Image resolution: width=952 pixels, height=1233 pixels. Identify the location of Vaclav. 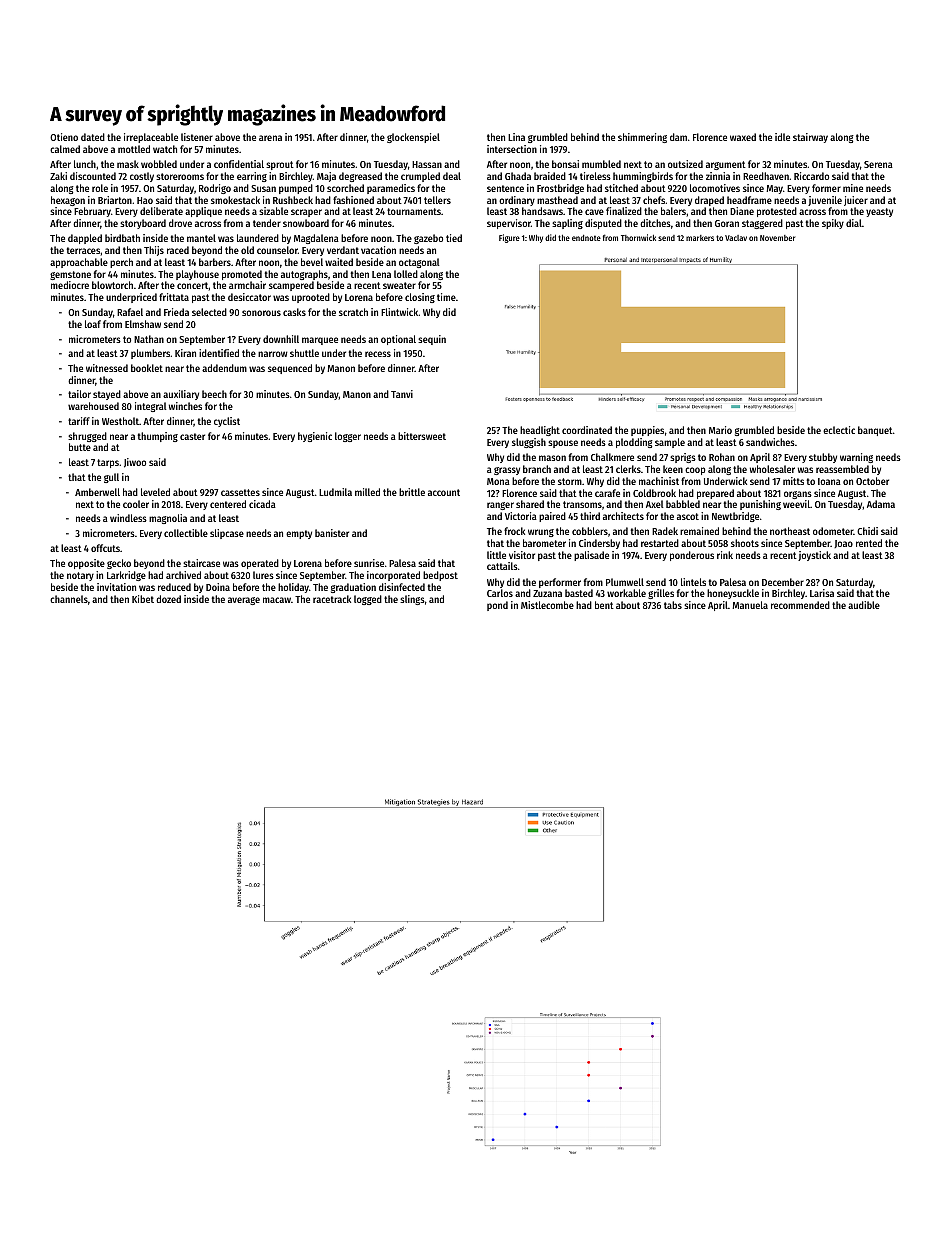
(736, 238).
